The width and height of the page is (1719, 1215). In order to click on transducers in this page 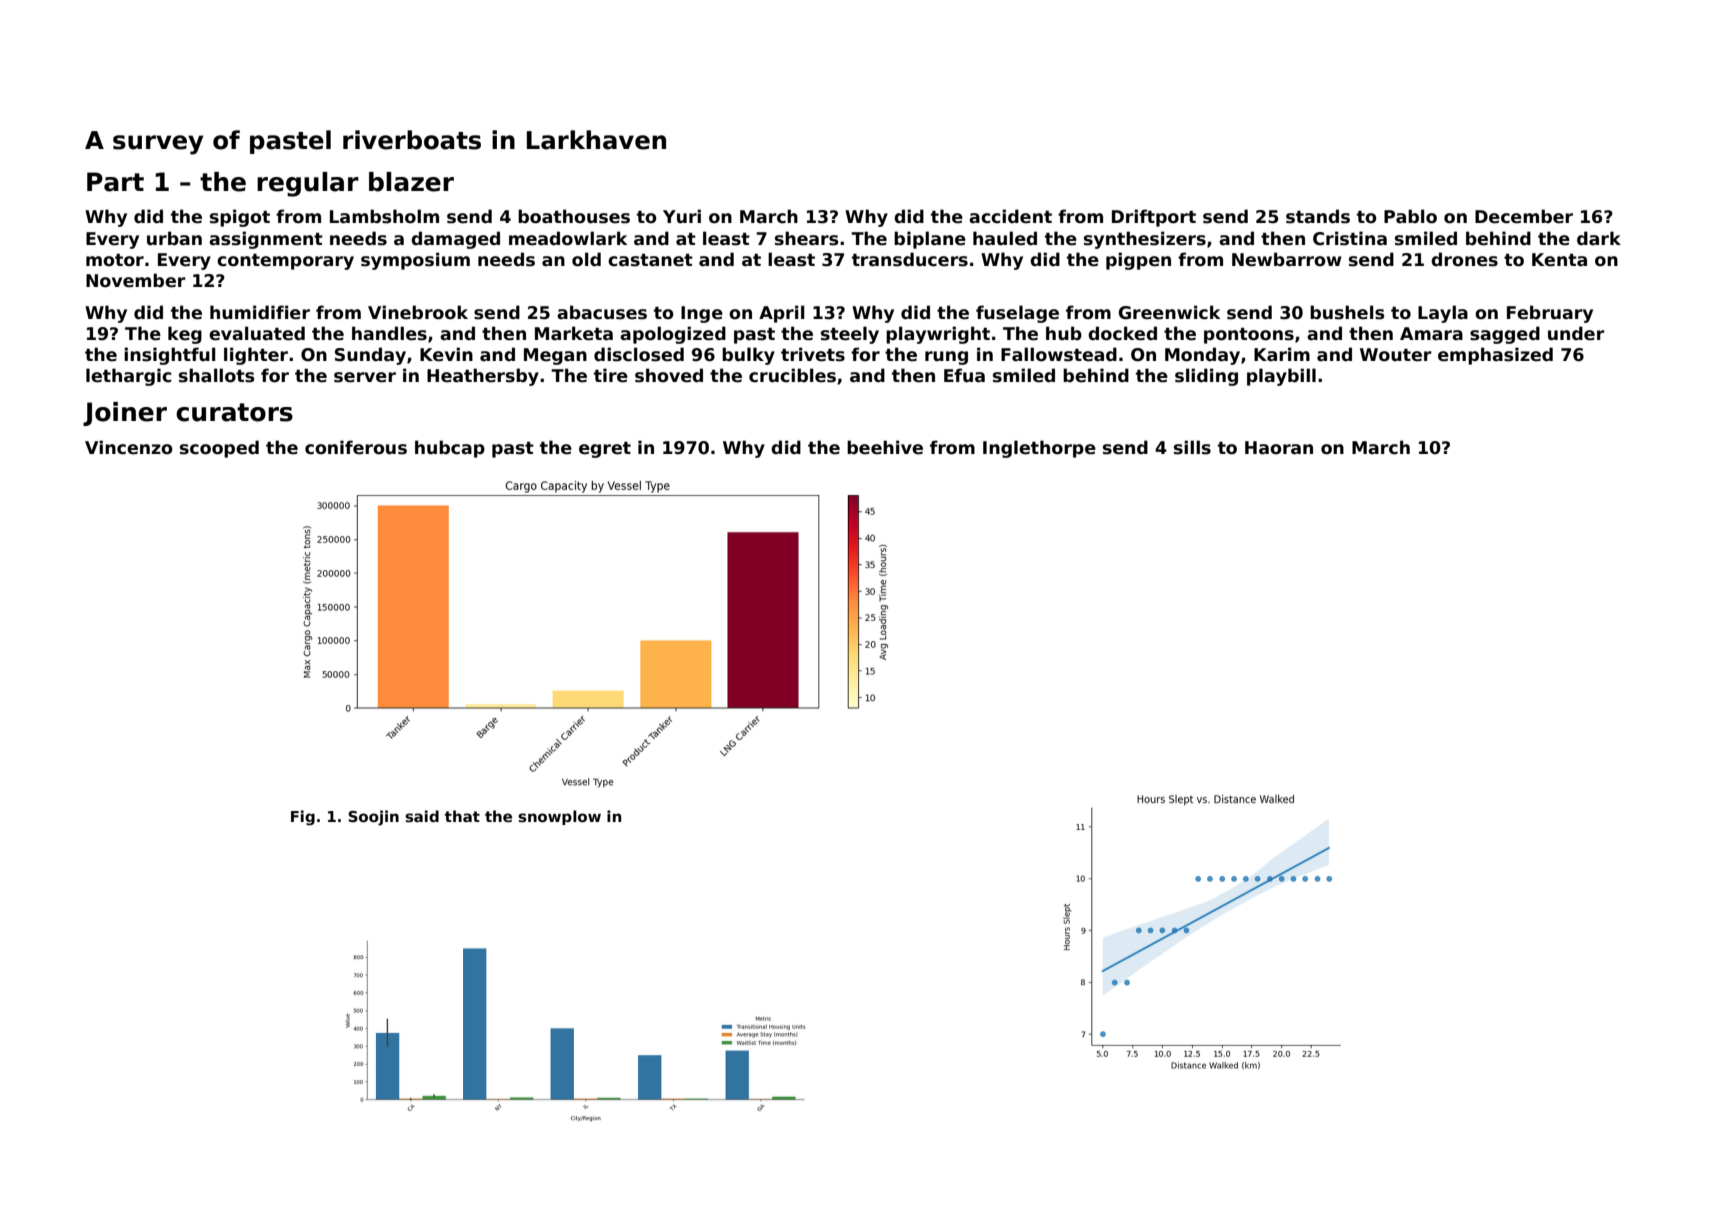, I will do `click(910, 259)`.
